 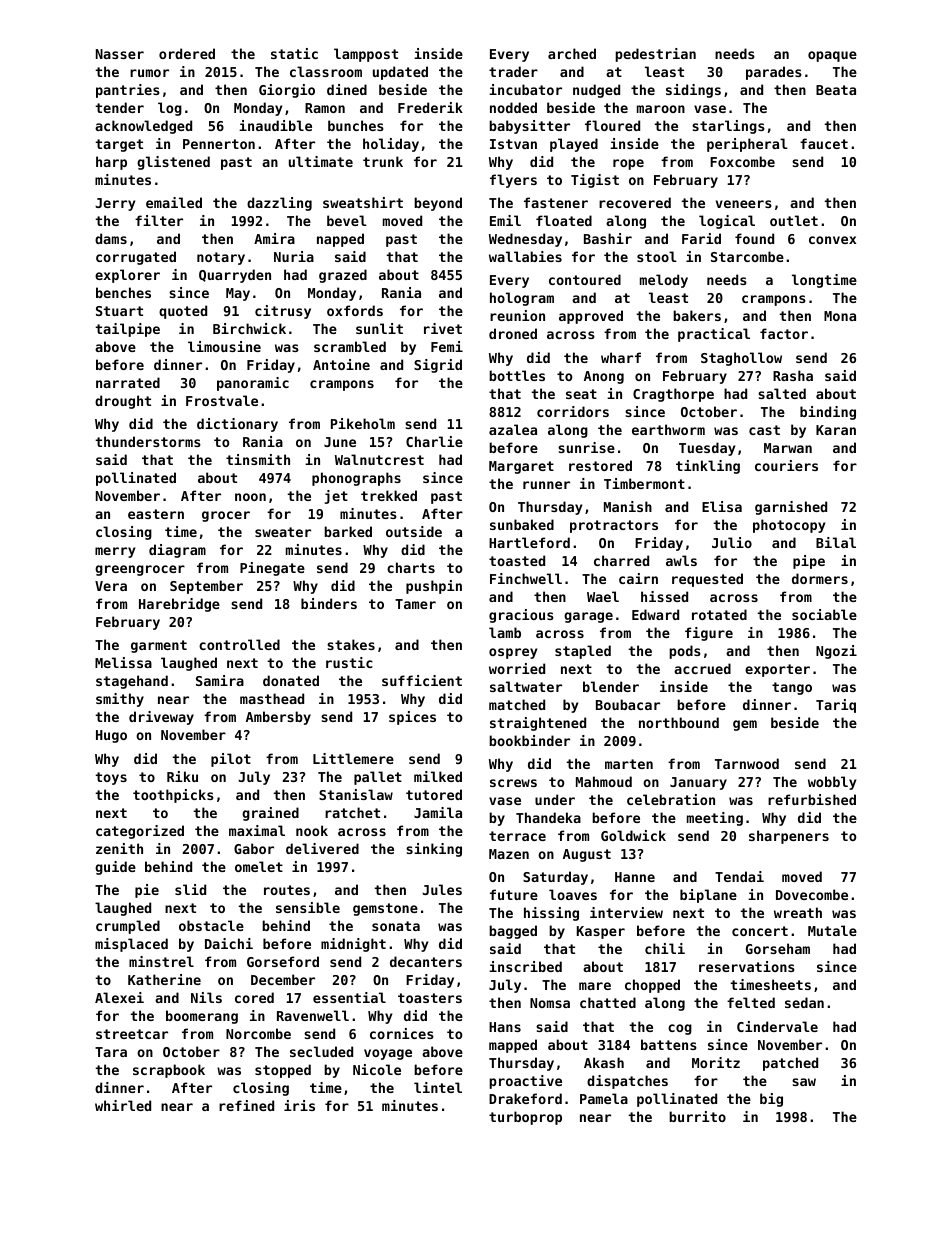 I want to click on wobbly, so click(x=832, y=783).
